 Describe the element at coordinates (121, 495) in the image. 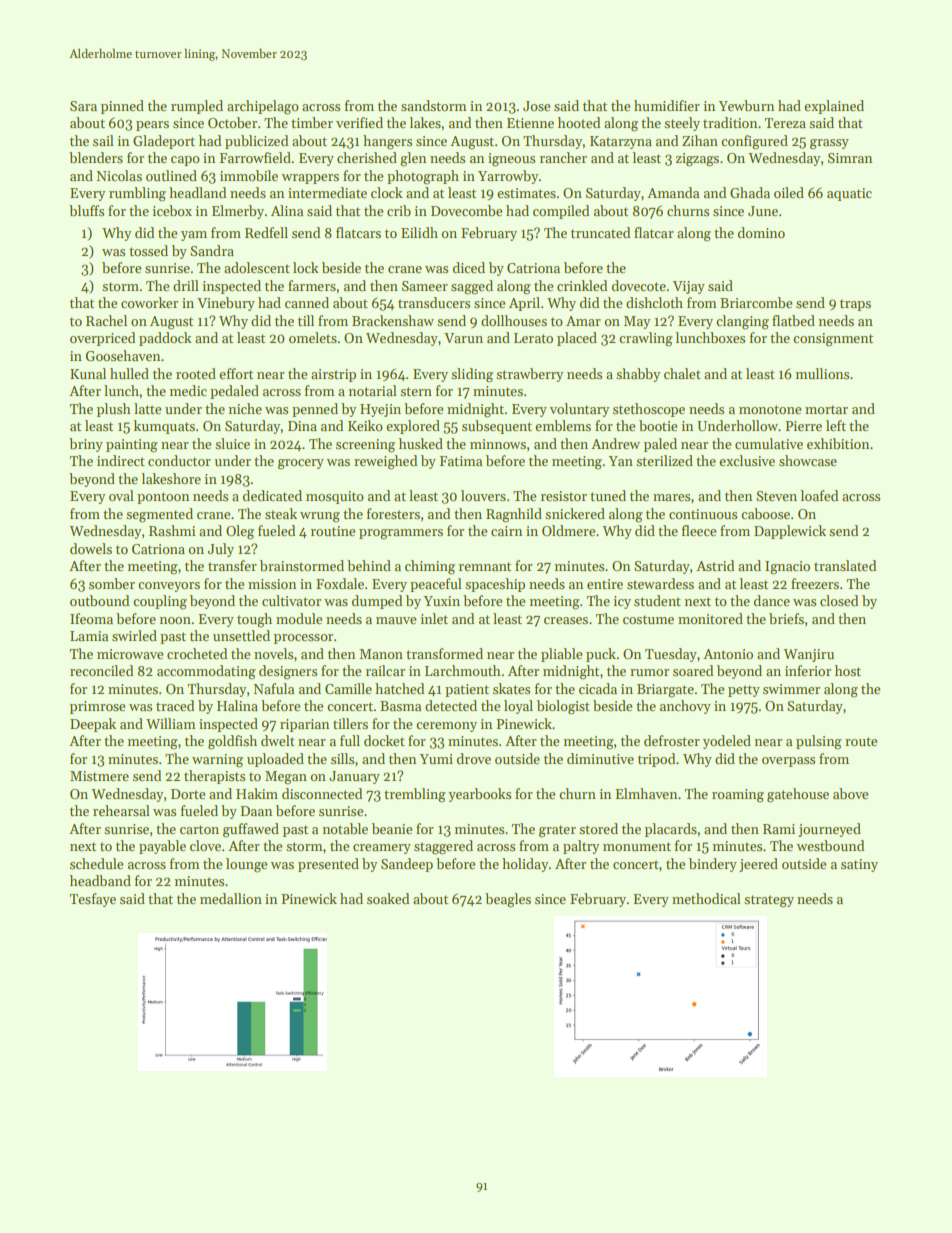

I see `oval` at that location.
